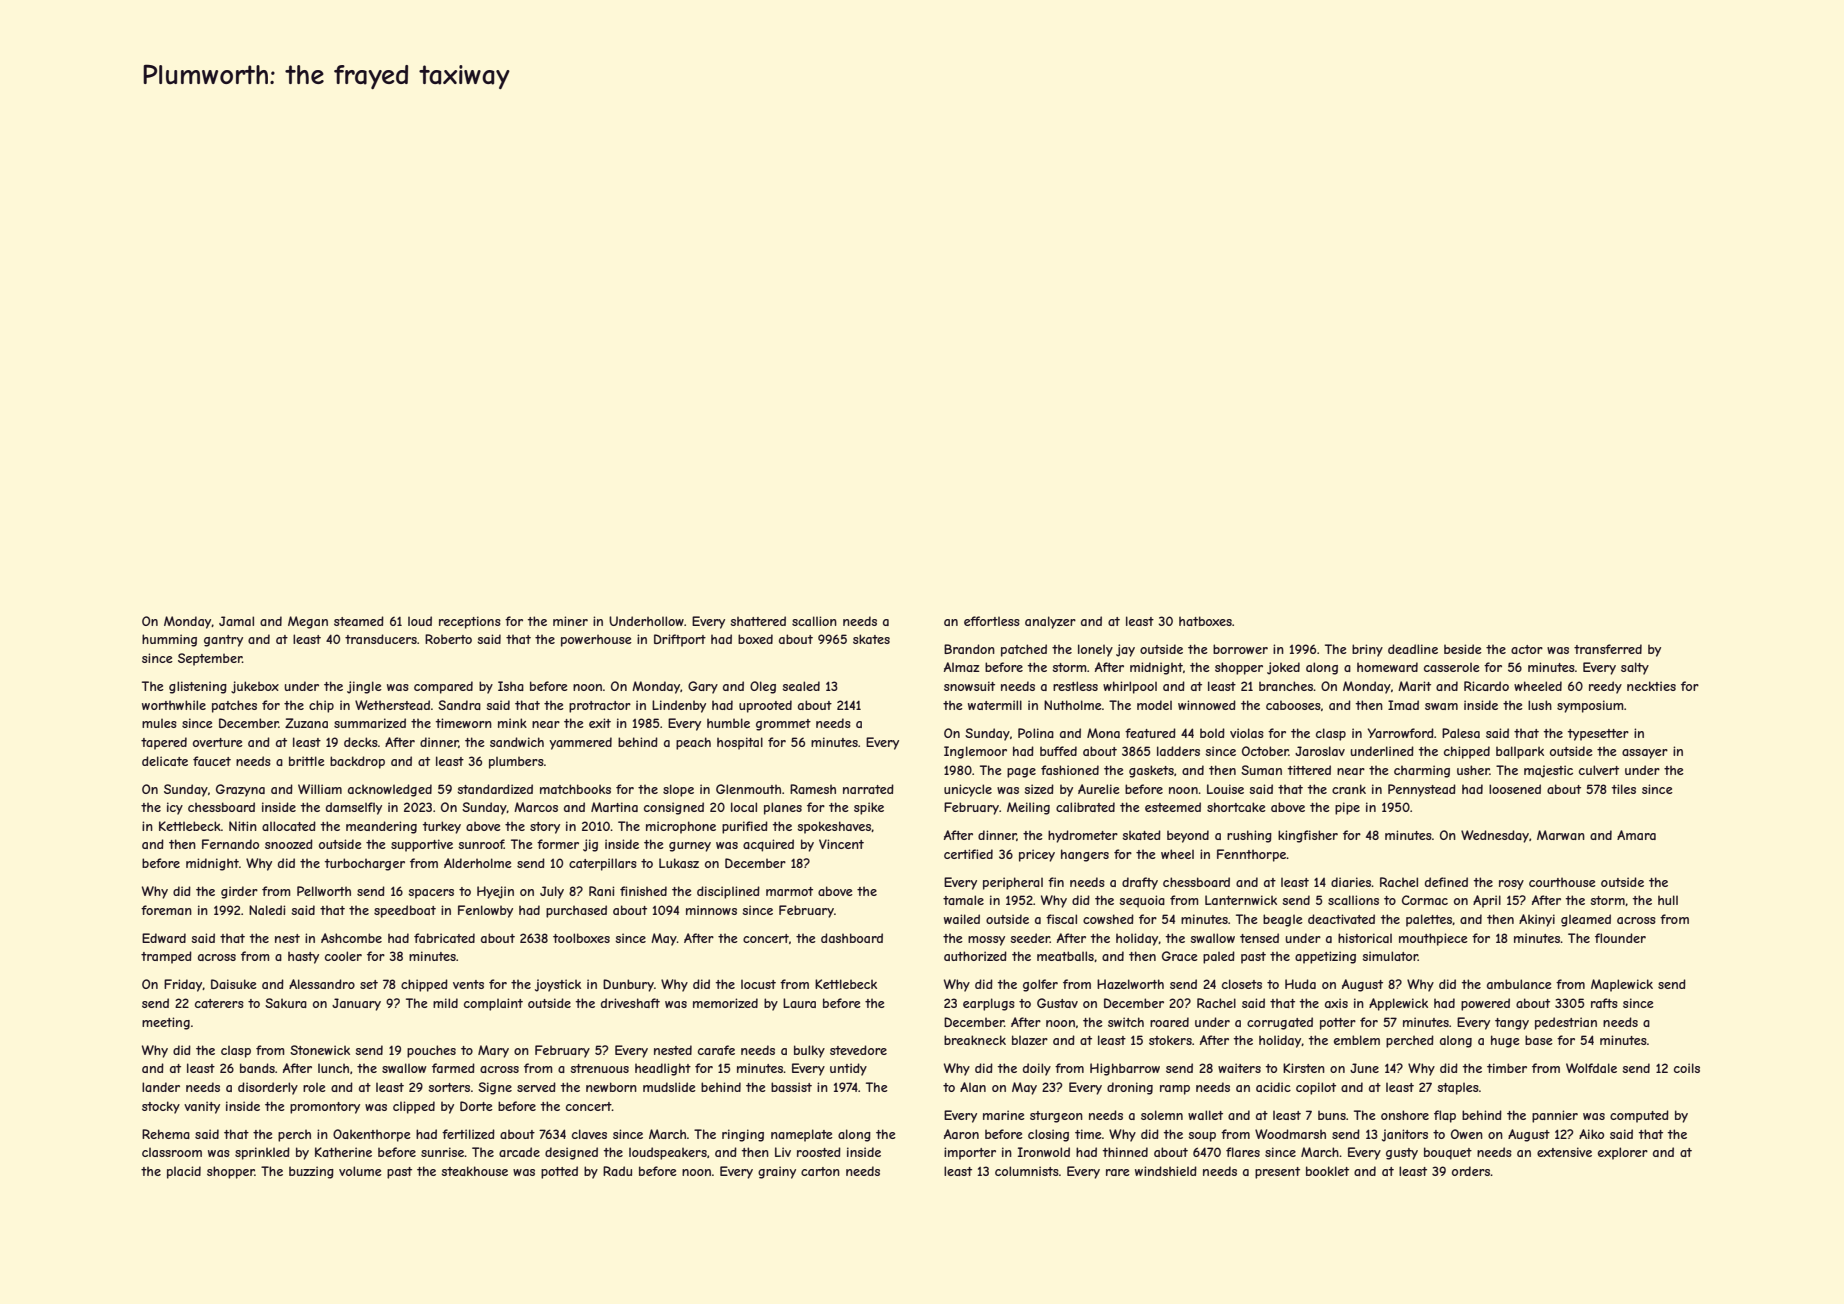 The image size is (1844, 1304). Describe the element at coordinates (679, 706) in the image. I see `Lindenby` at that location.
